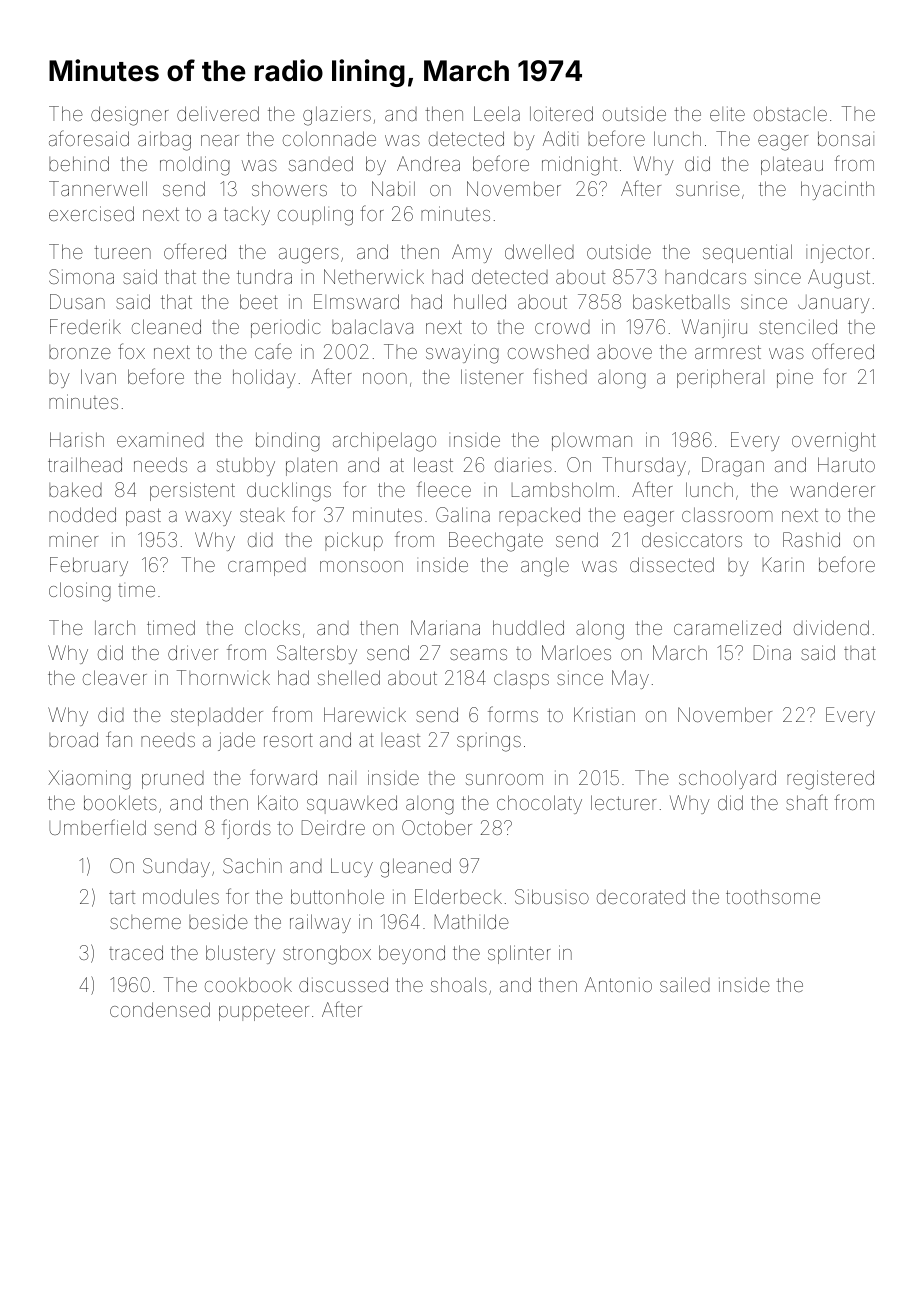 This screenshot has height=1308, width=924. Describe the element at coordinates (264, 1012) in the screenshot. I see `puppeteer` at that location.
